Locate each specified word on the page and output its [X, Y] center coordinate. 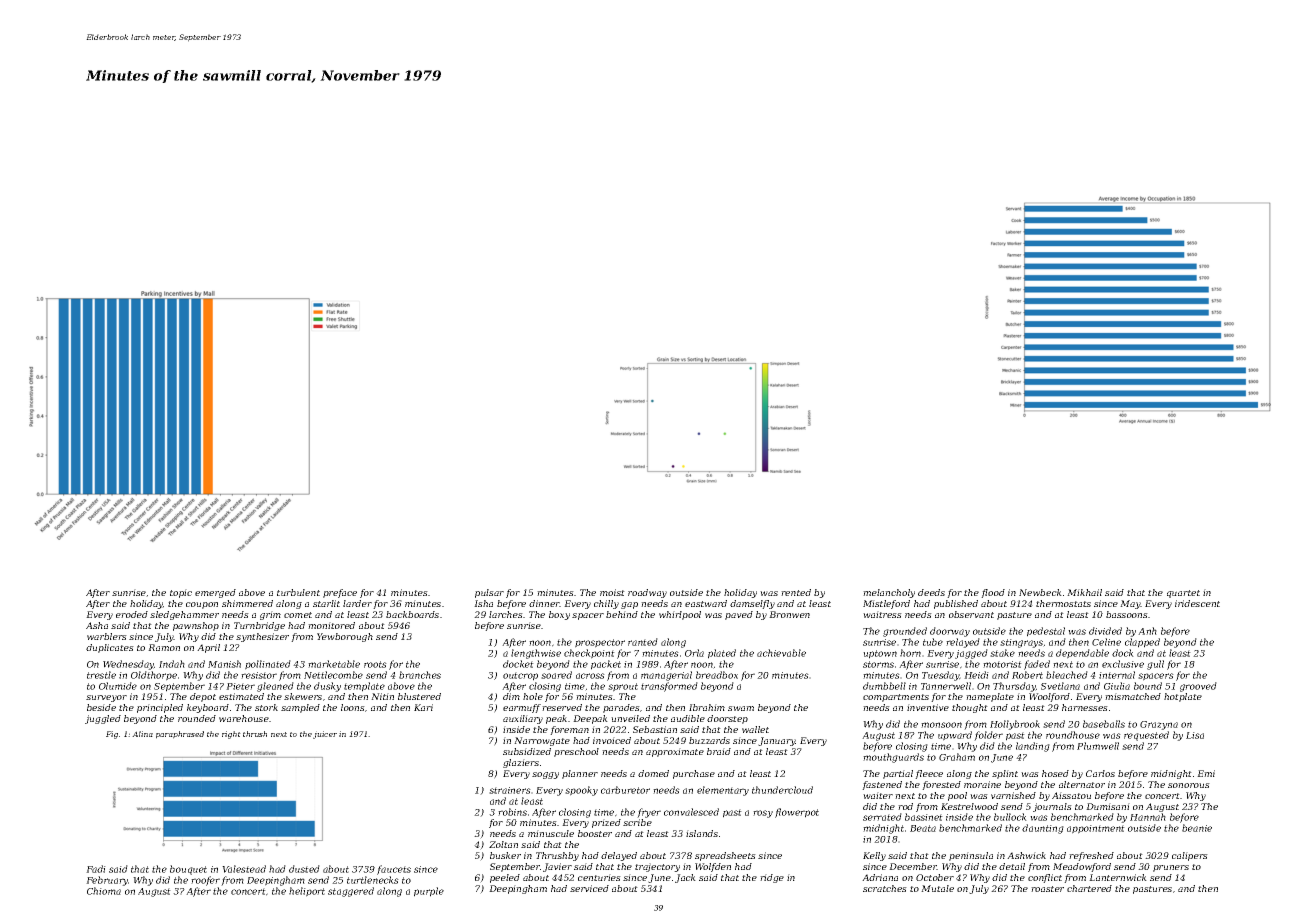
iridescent [1197, 603]
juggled [103, 719]
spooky [581, 791]
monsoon [941, 725]
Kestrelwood [969, 806]
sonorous [1189, 785]
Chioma [104, 891]
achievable [781, 653]
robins [512, 812]
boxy [559, 615]
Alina [142, 734]
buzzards [709, 740]
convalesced [691, 812]
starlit [326, 603]
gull [1155, 665]
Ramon [164, 647]
